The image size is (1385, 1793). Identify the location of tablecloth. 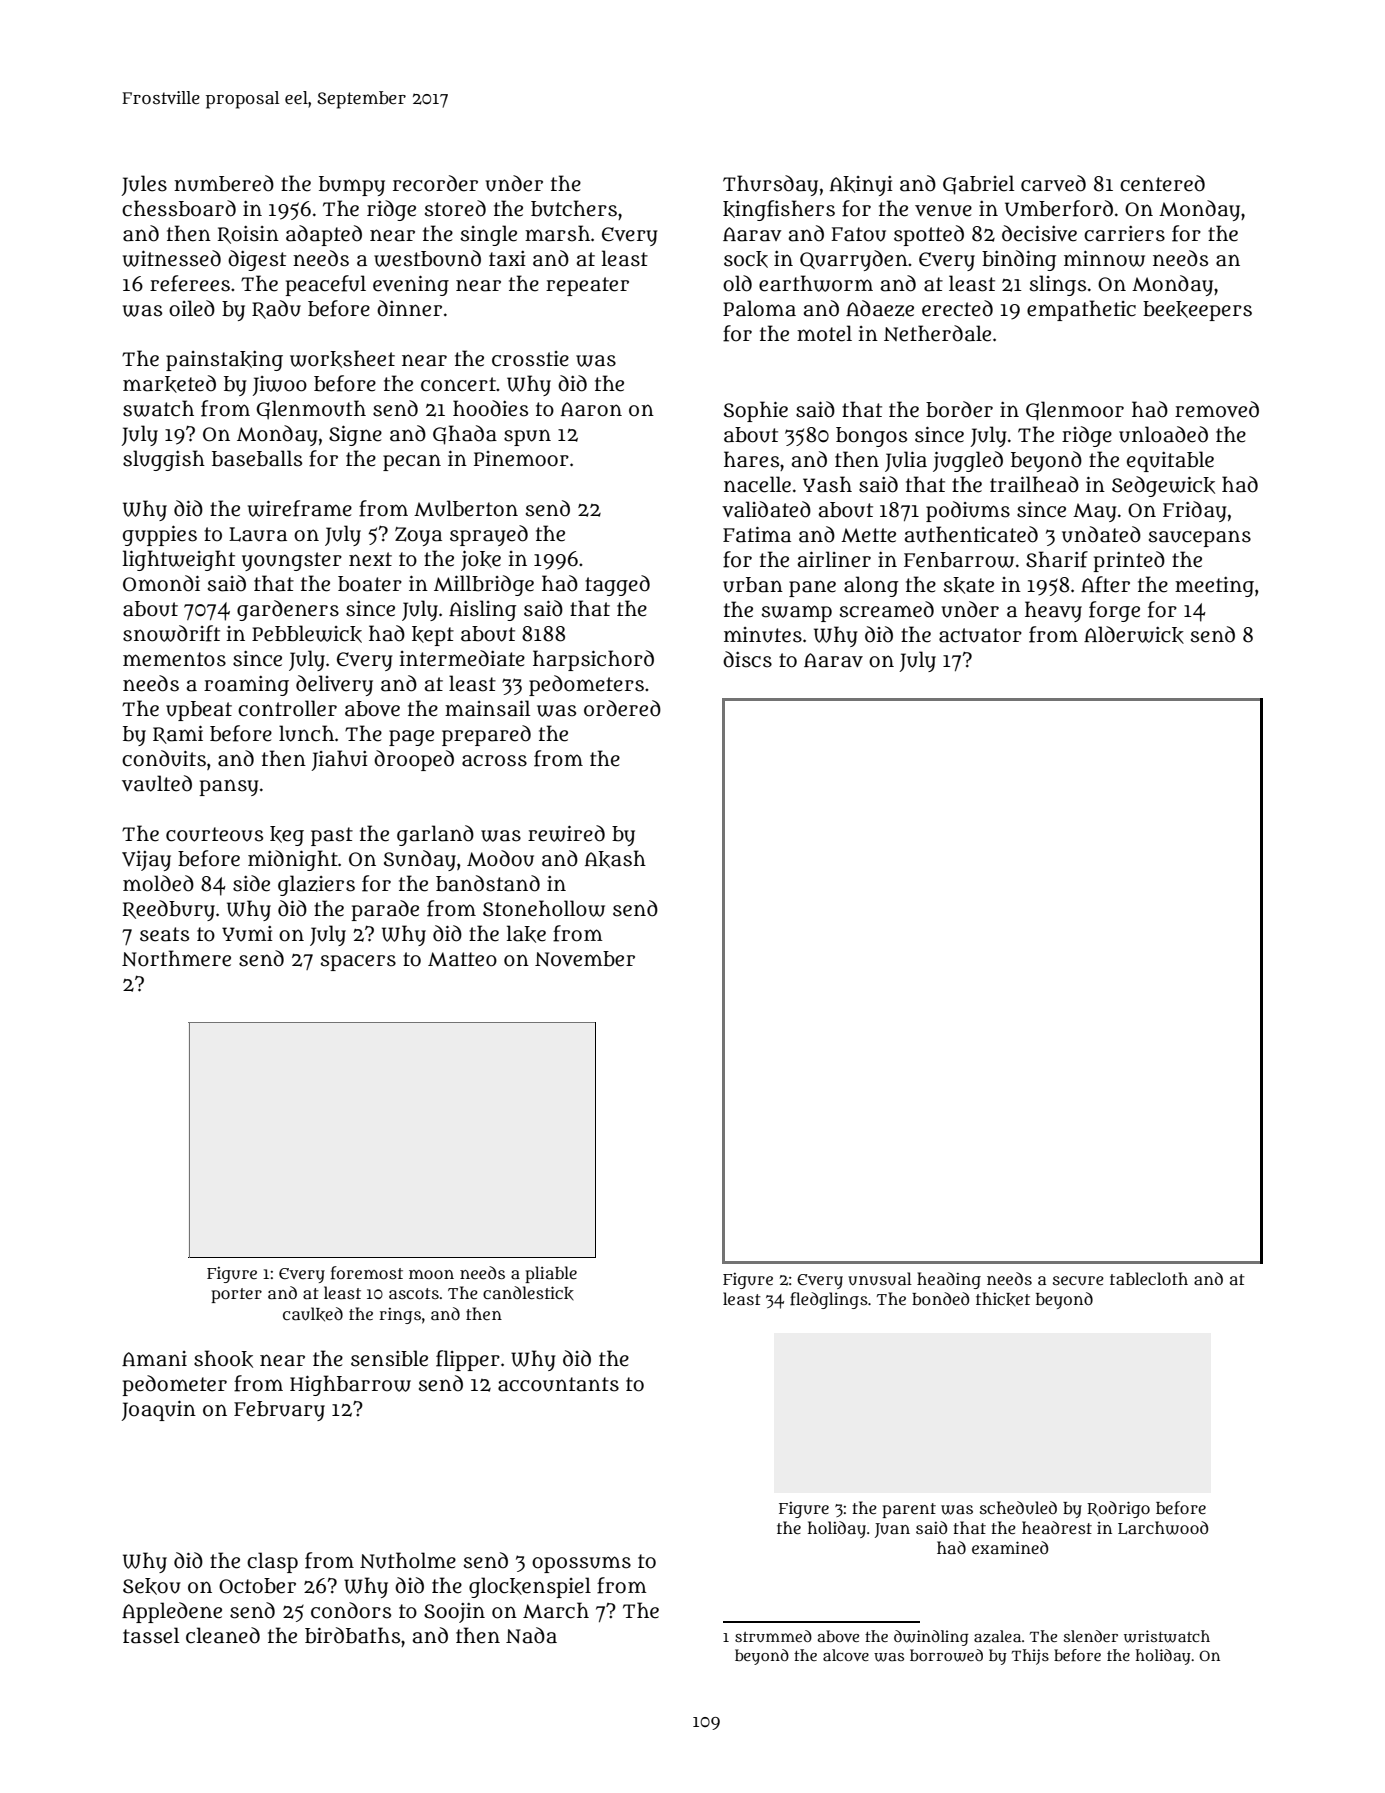
(1149, 1278).
